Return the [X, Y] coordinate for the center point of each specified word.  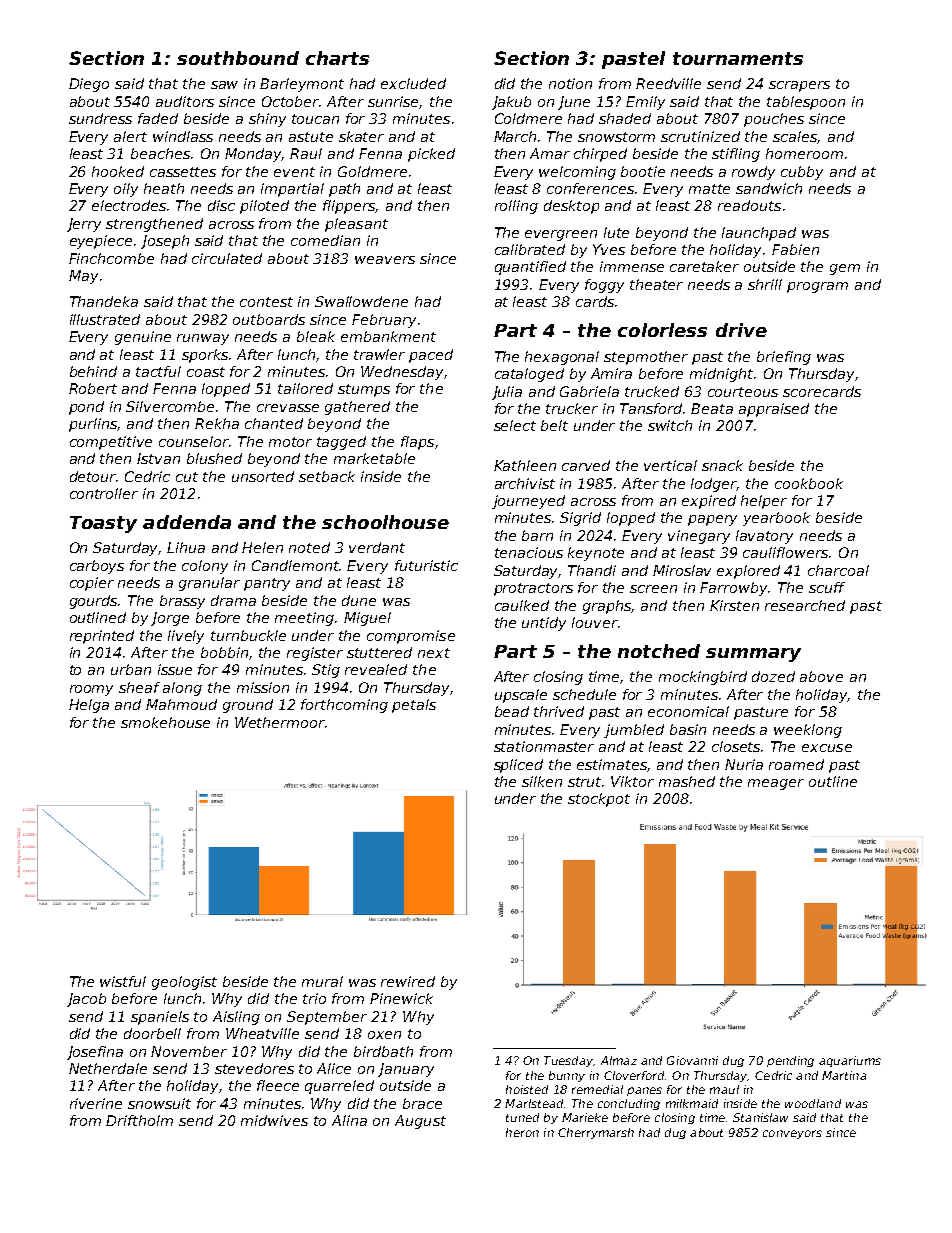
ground [248, 706]
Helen [262, 547]
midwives [274, 1120]
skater [361, 136]
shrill [765, 284]
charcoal [838, 570]
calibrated [530, 249]
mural [322, 981]
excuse [827, 748]
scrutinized [700, 136]
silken [542, 781]
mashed [687, 781]
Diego [89, 85]
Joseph [165, 242]
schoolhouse [385, 522]
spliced [518, 766]
